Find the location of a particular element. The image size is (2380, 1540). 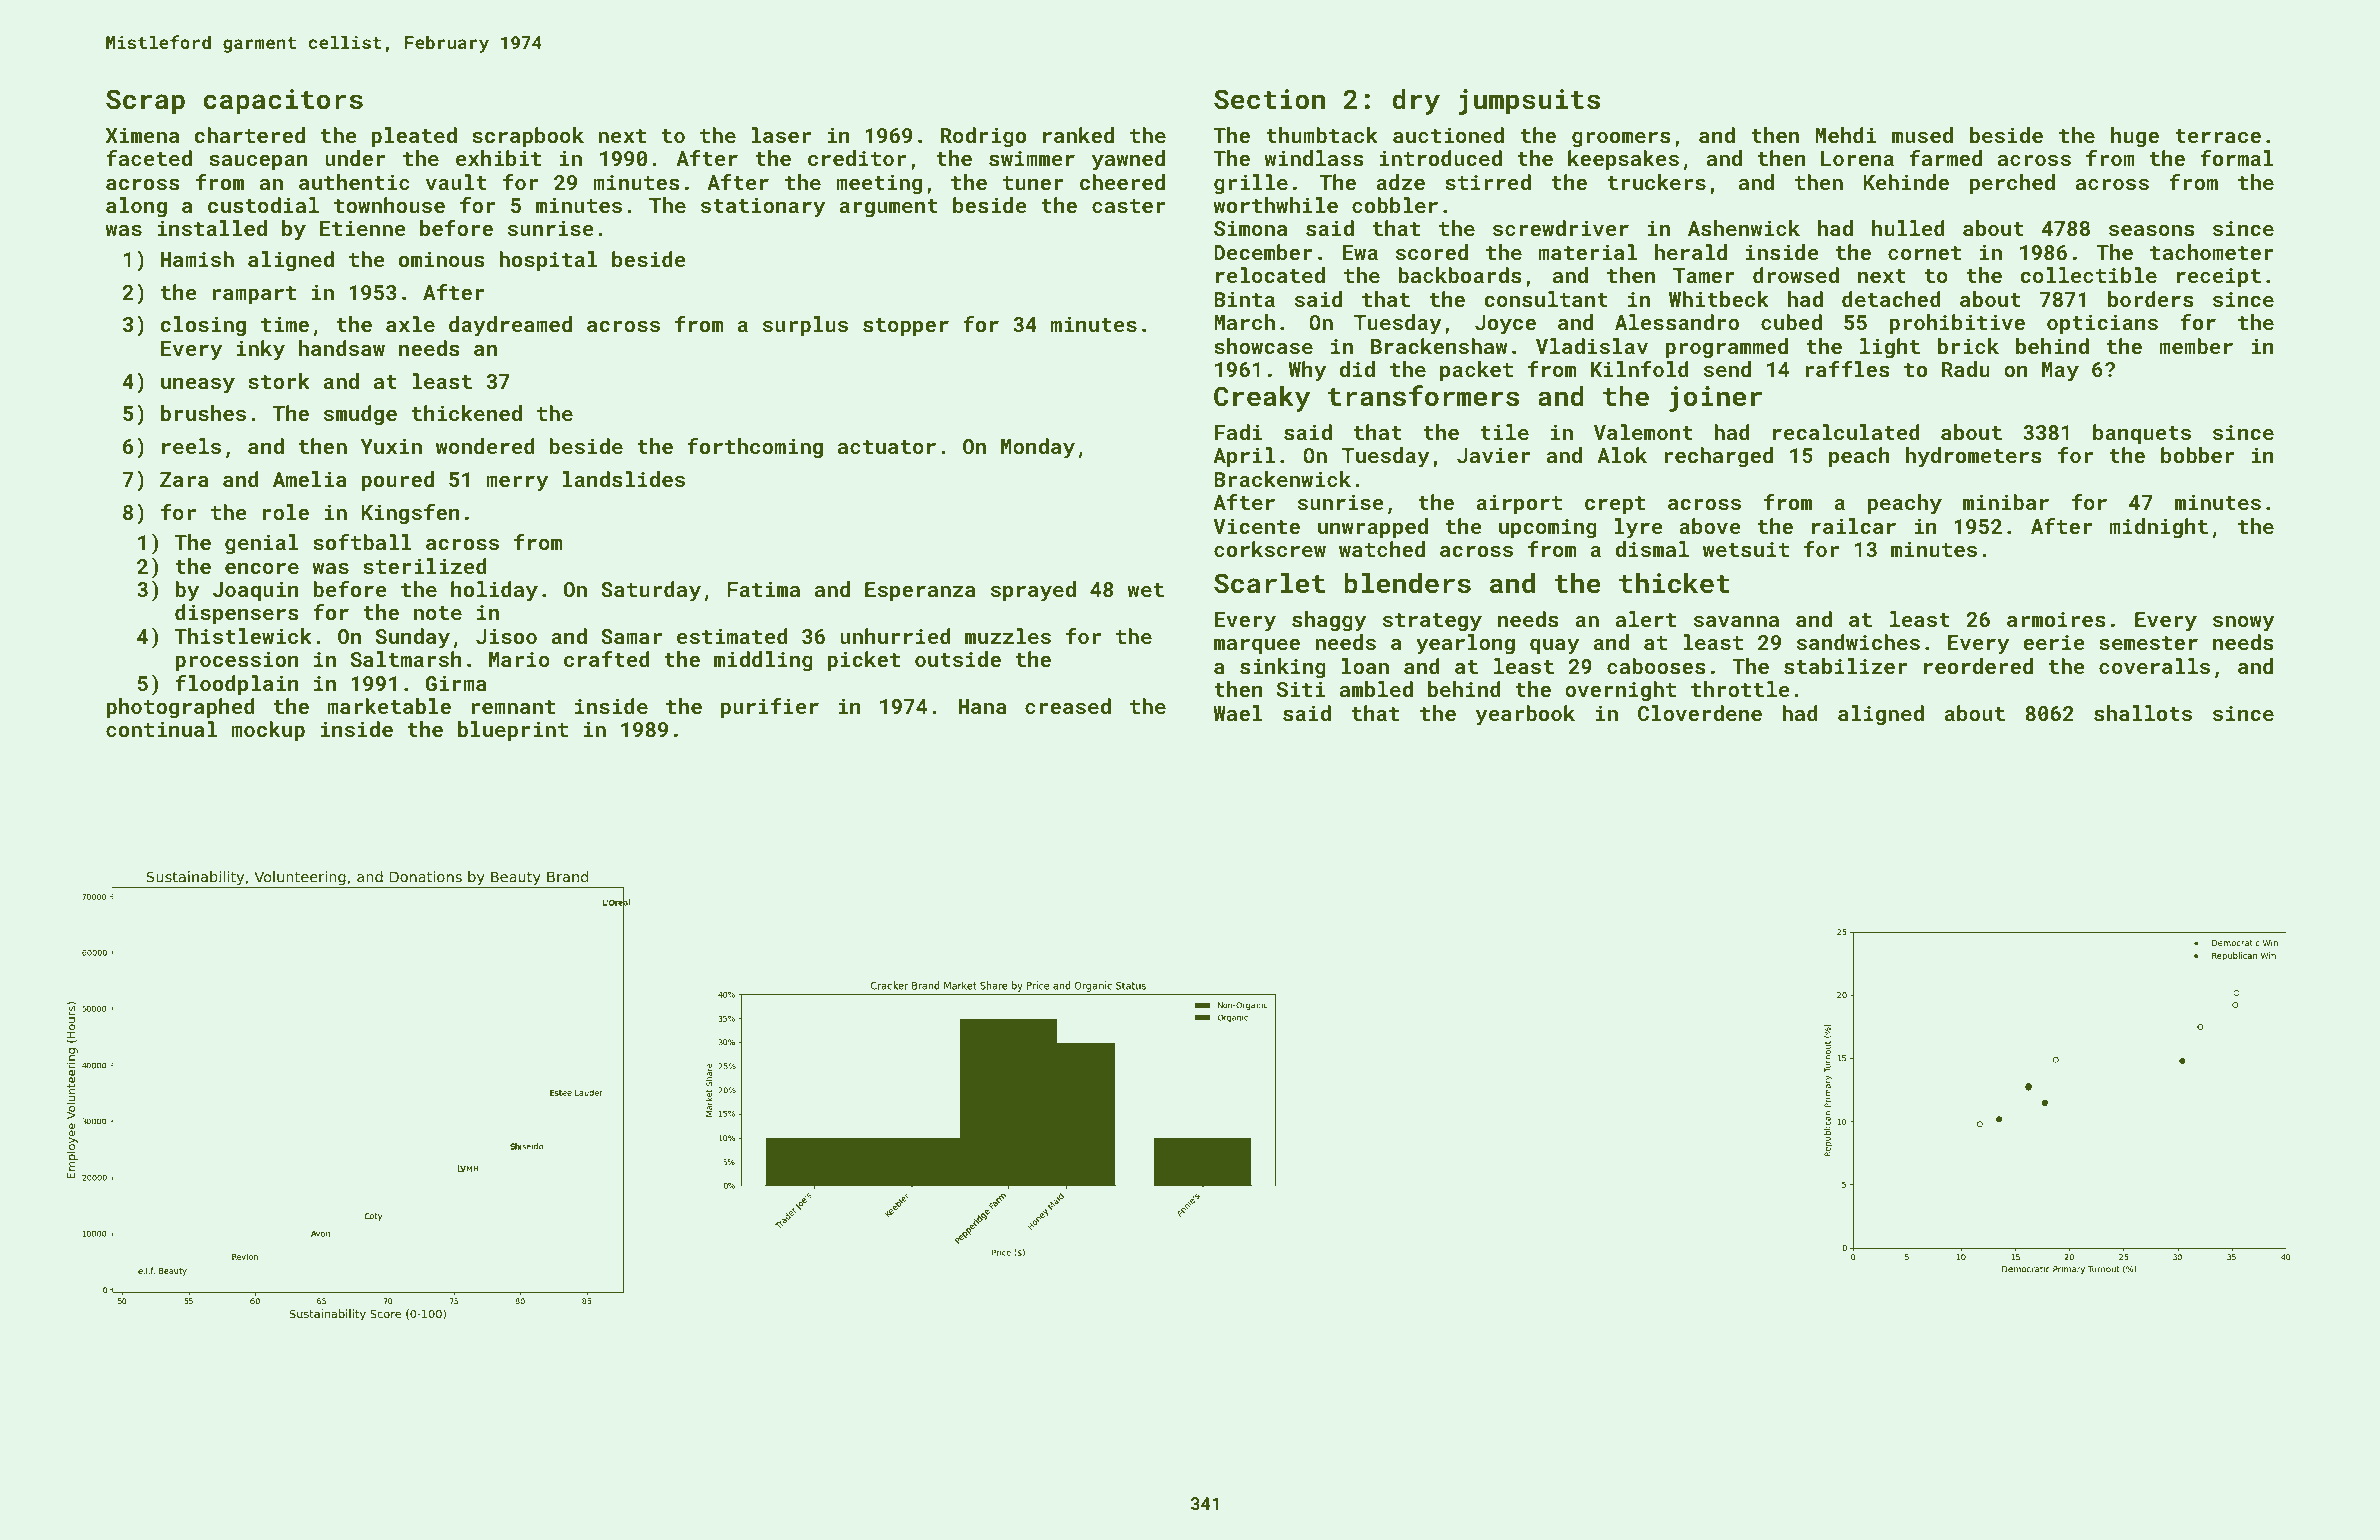

Scarlet is located at coordinates (1269, 583).
